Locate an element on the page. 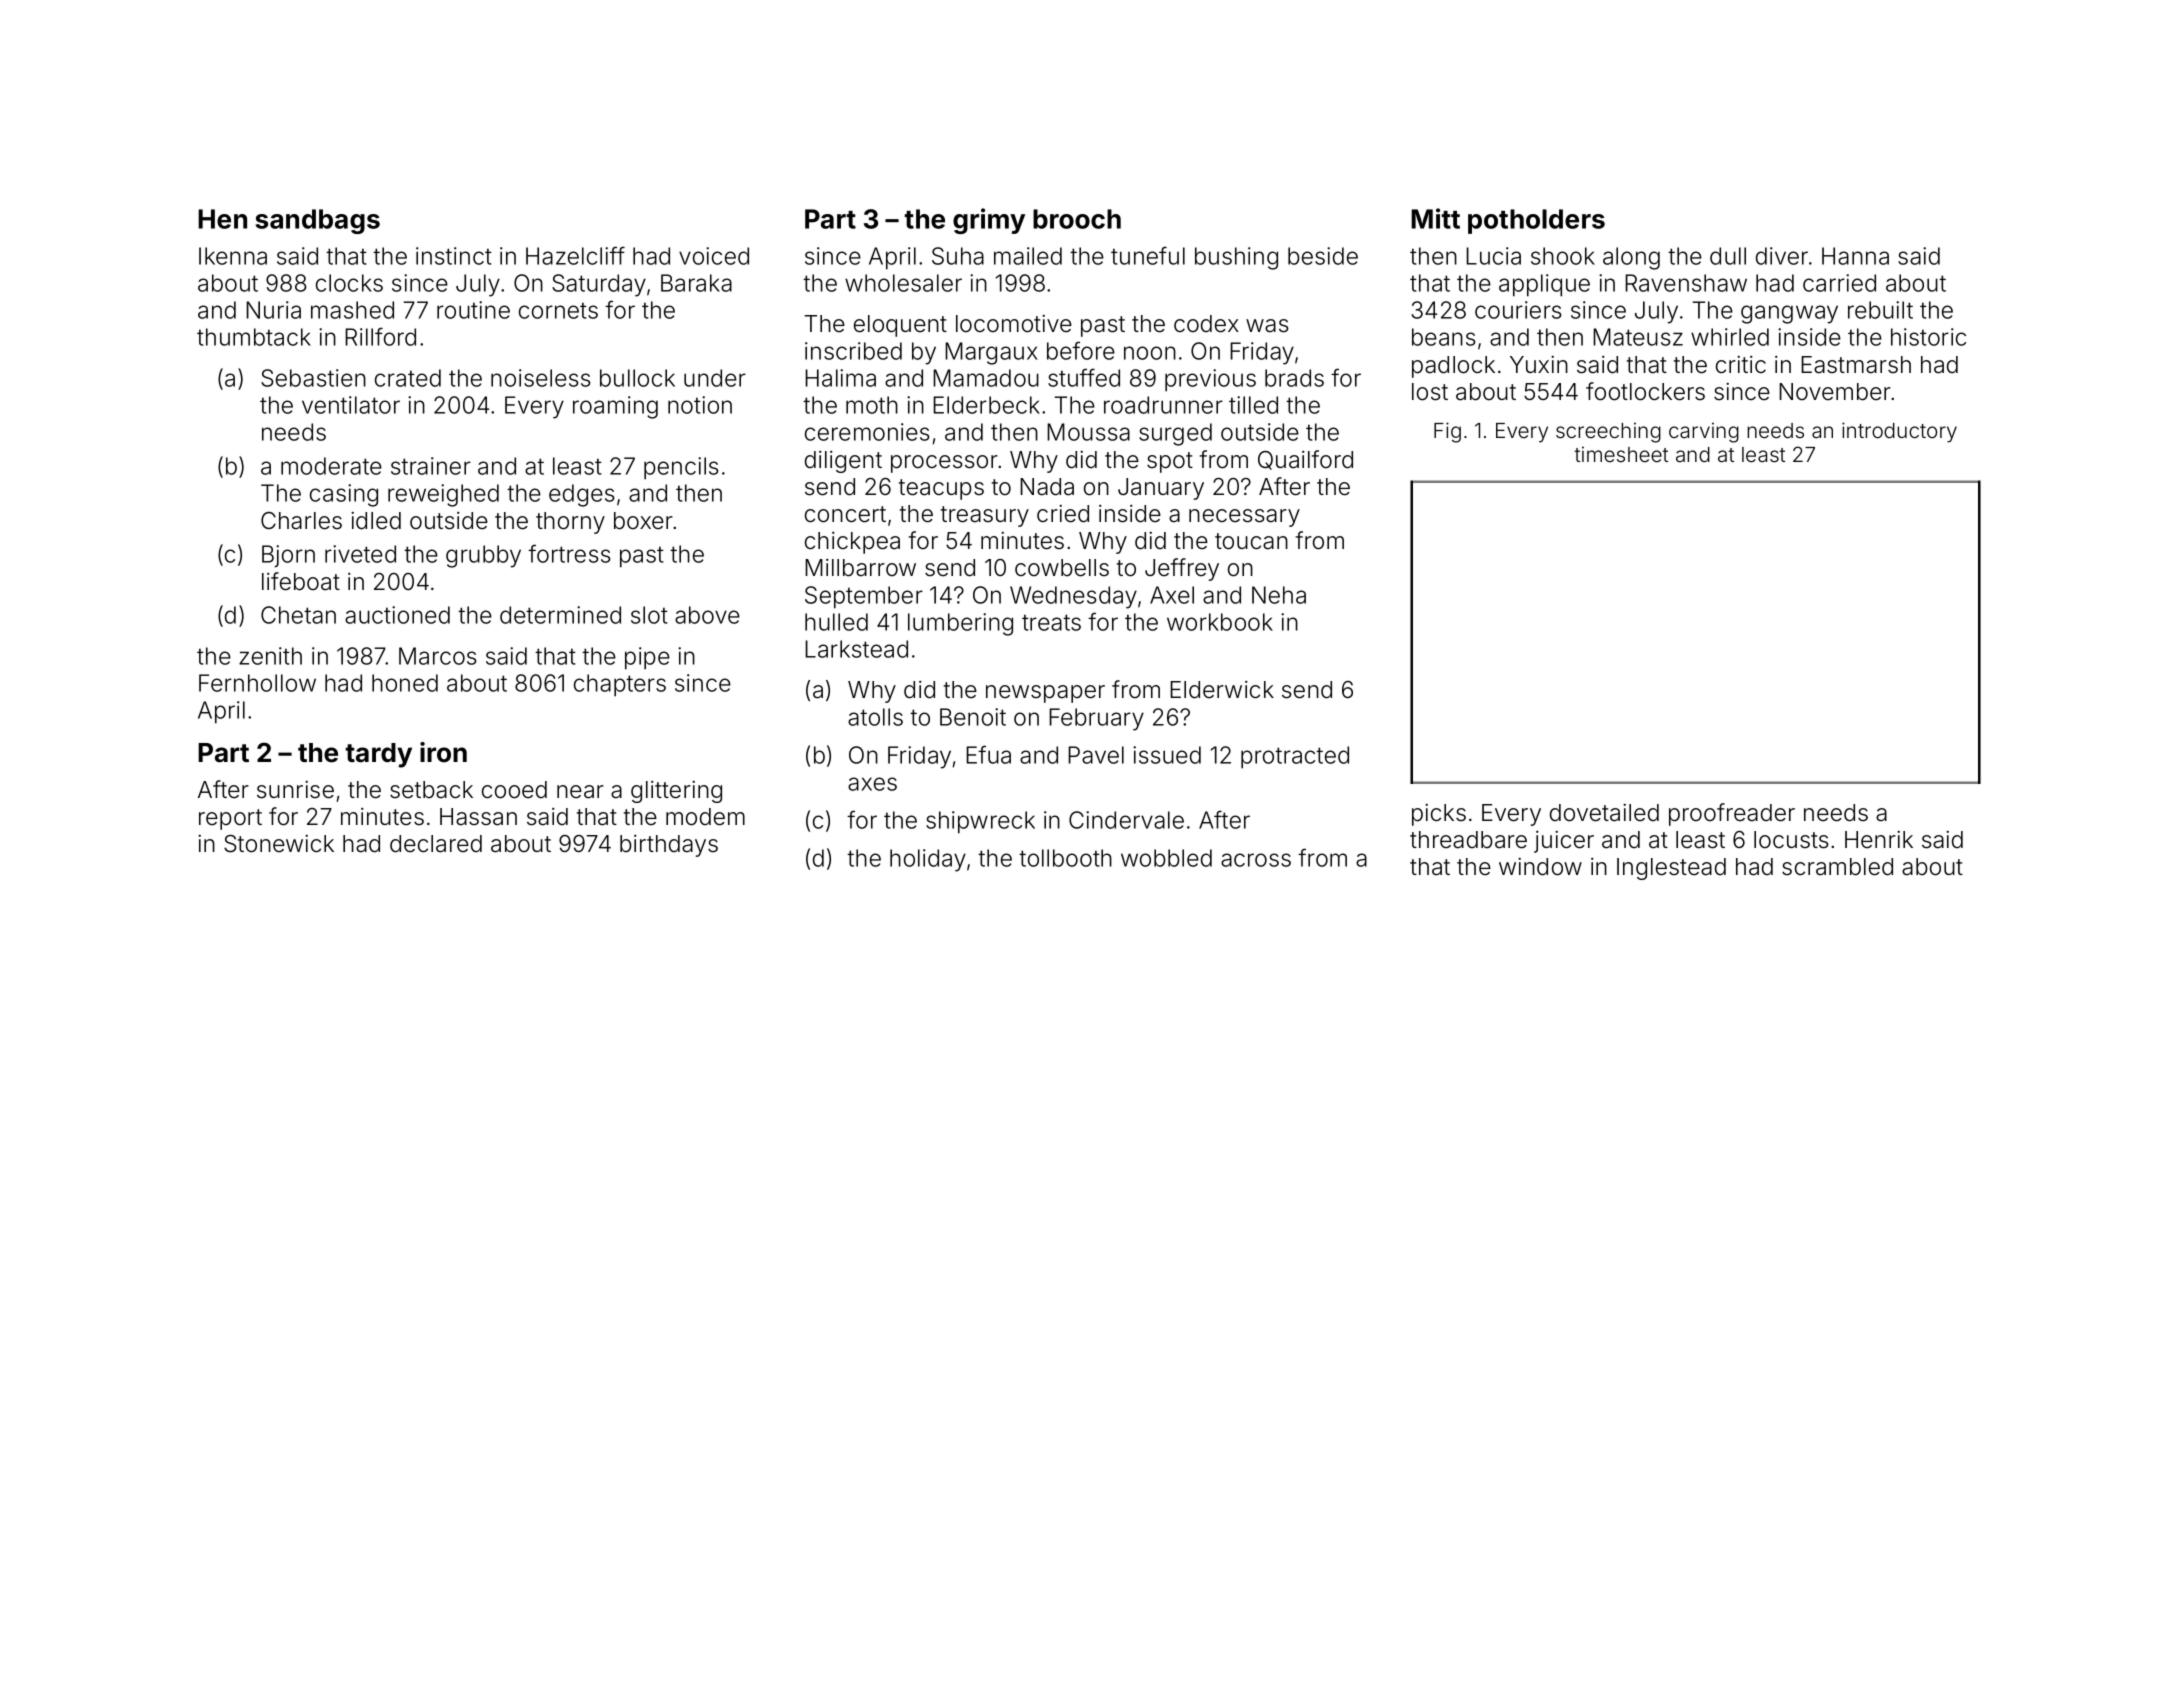  under is located at coordinates (715, 378).
